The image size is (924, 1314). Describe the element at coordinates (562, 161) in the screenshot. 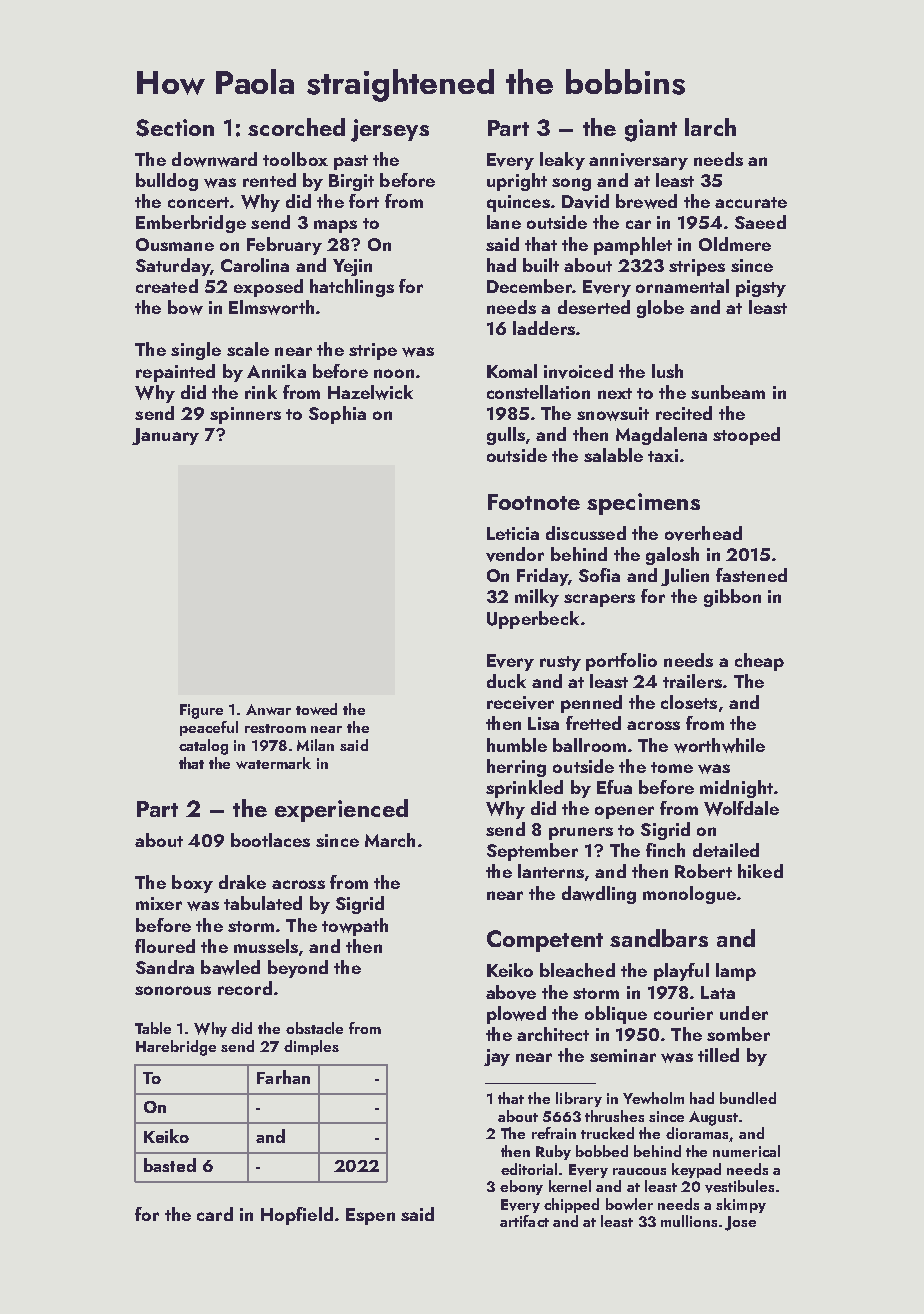

I see `leaky` at that location.
